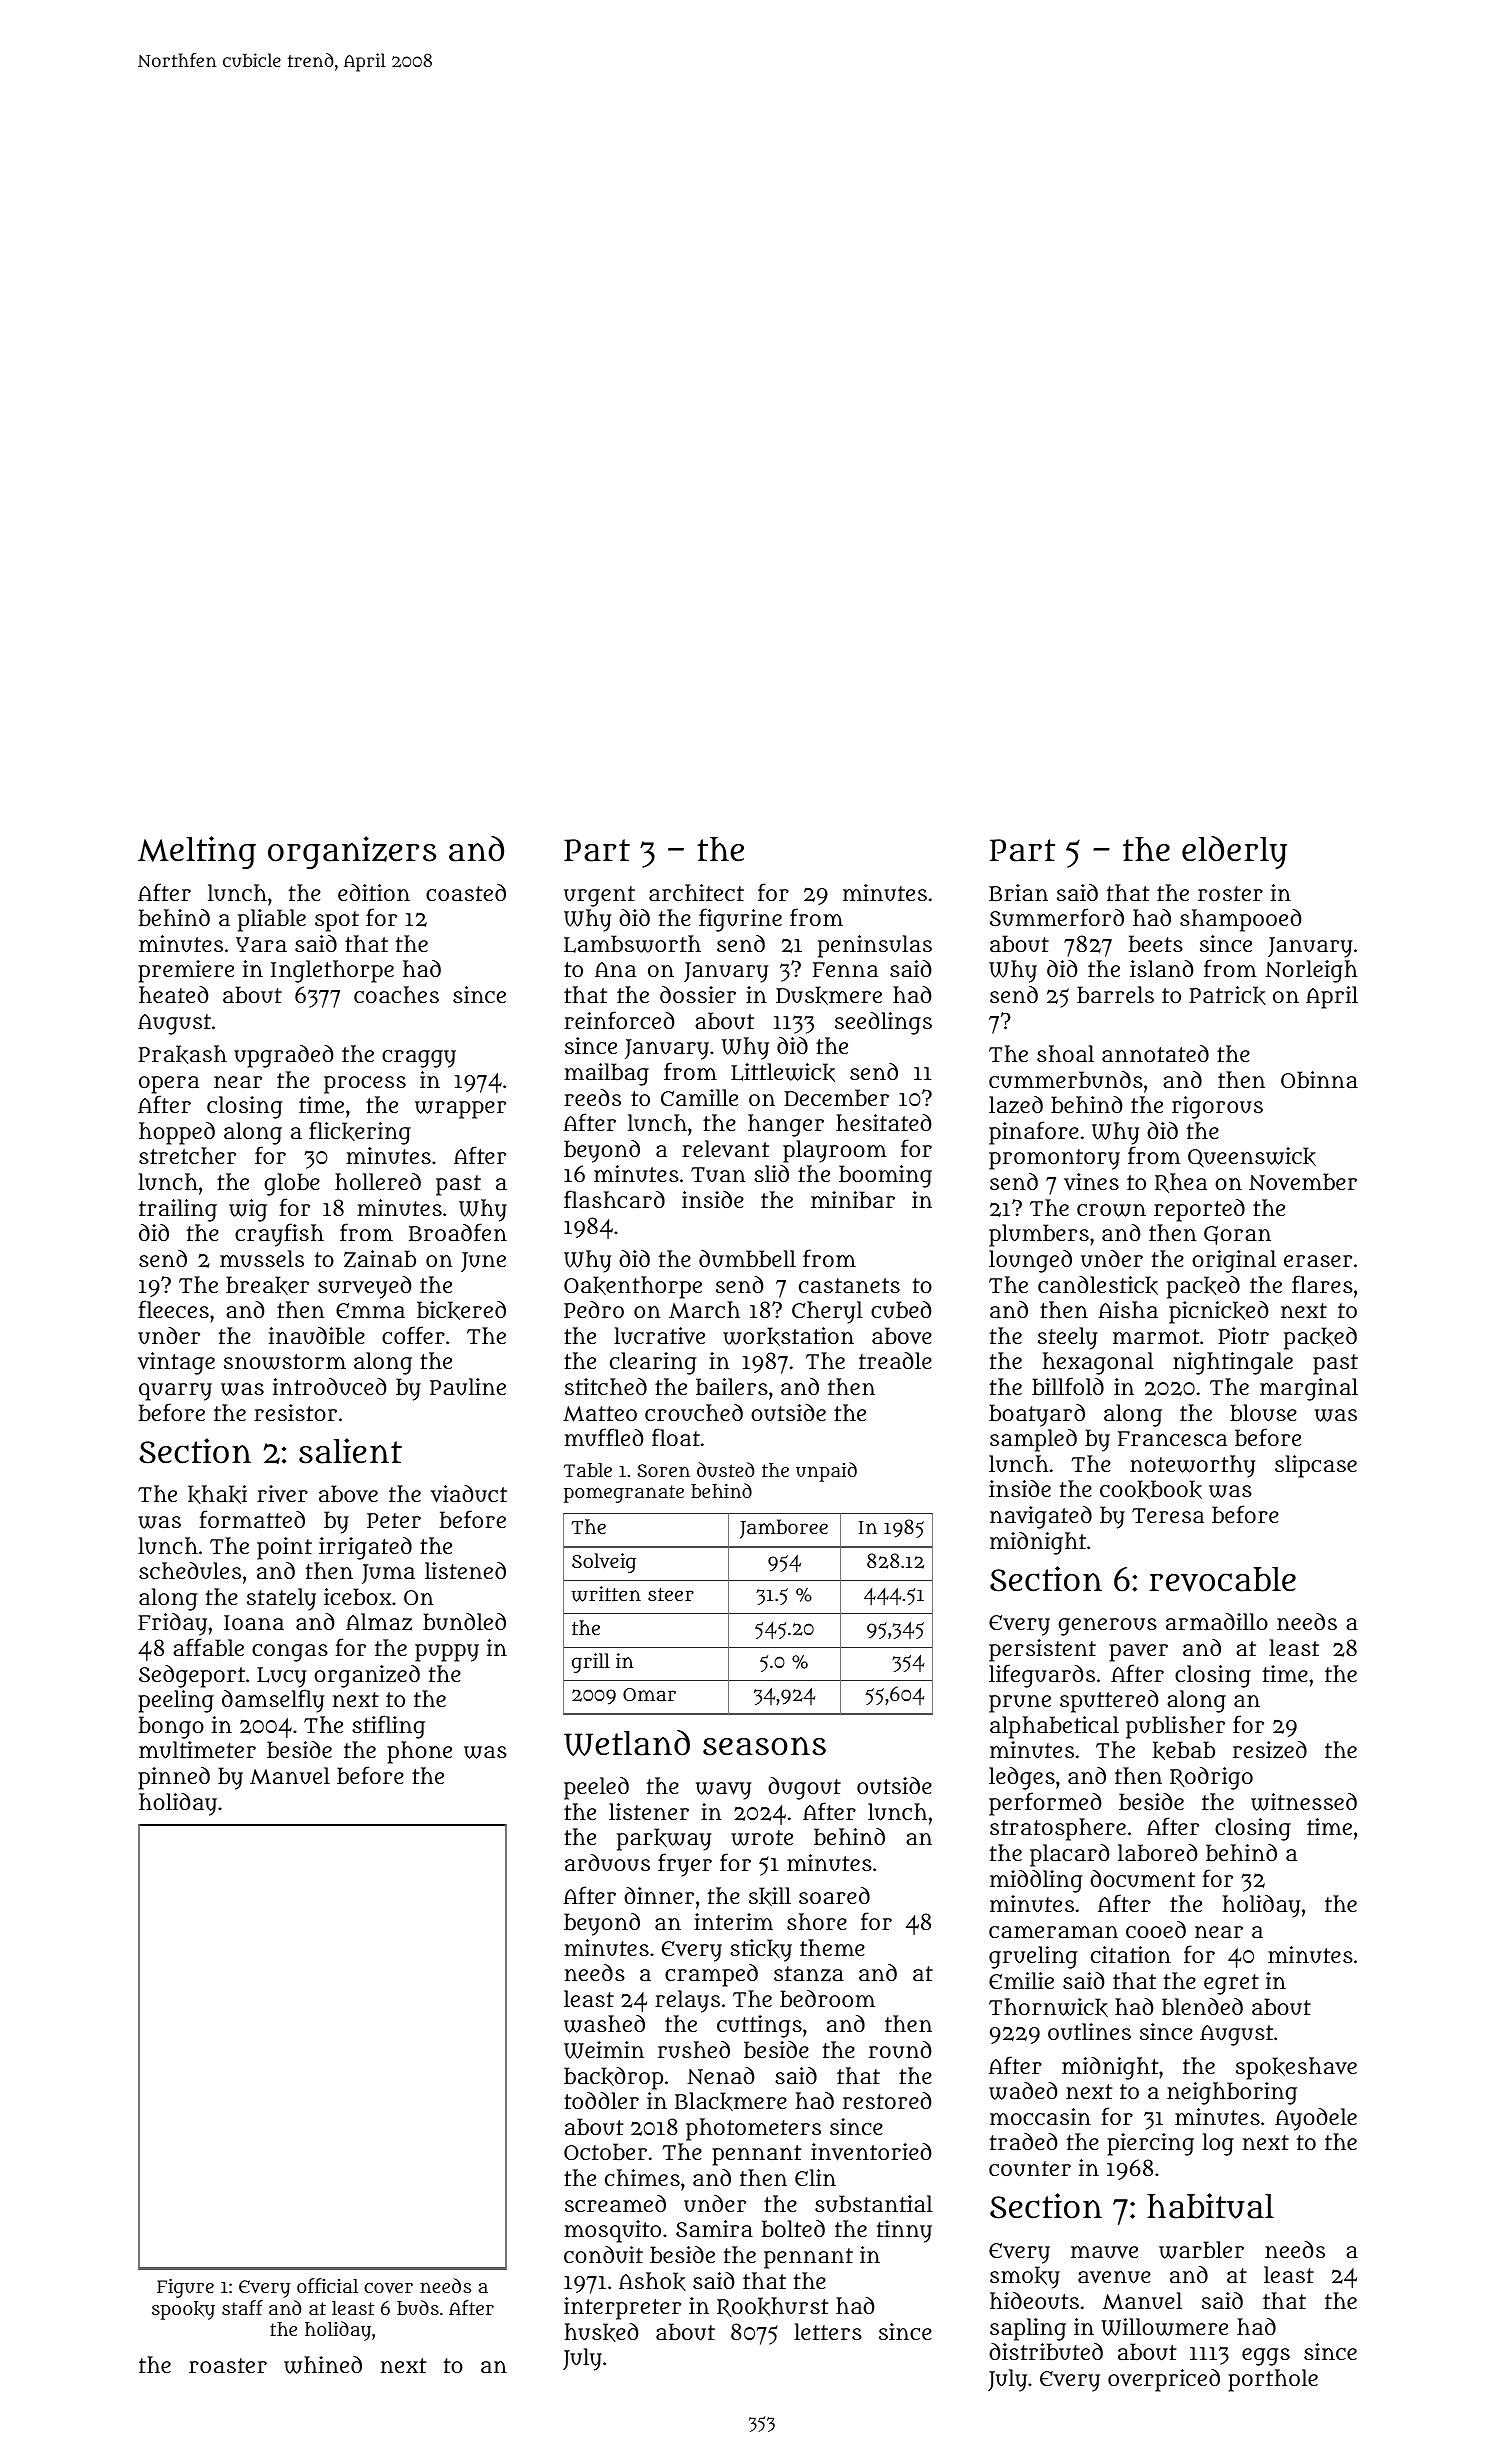 The width and height of the screenshot is (1496, 2464). Describe the element at coordinates (740, 920) in the screenshot. I see `figurine` at that location.
